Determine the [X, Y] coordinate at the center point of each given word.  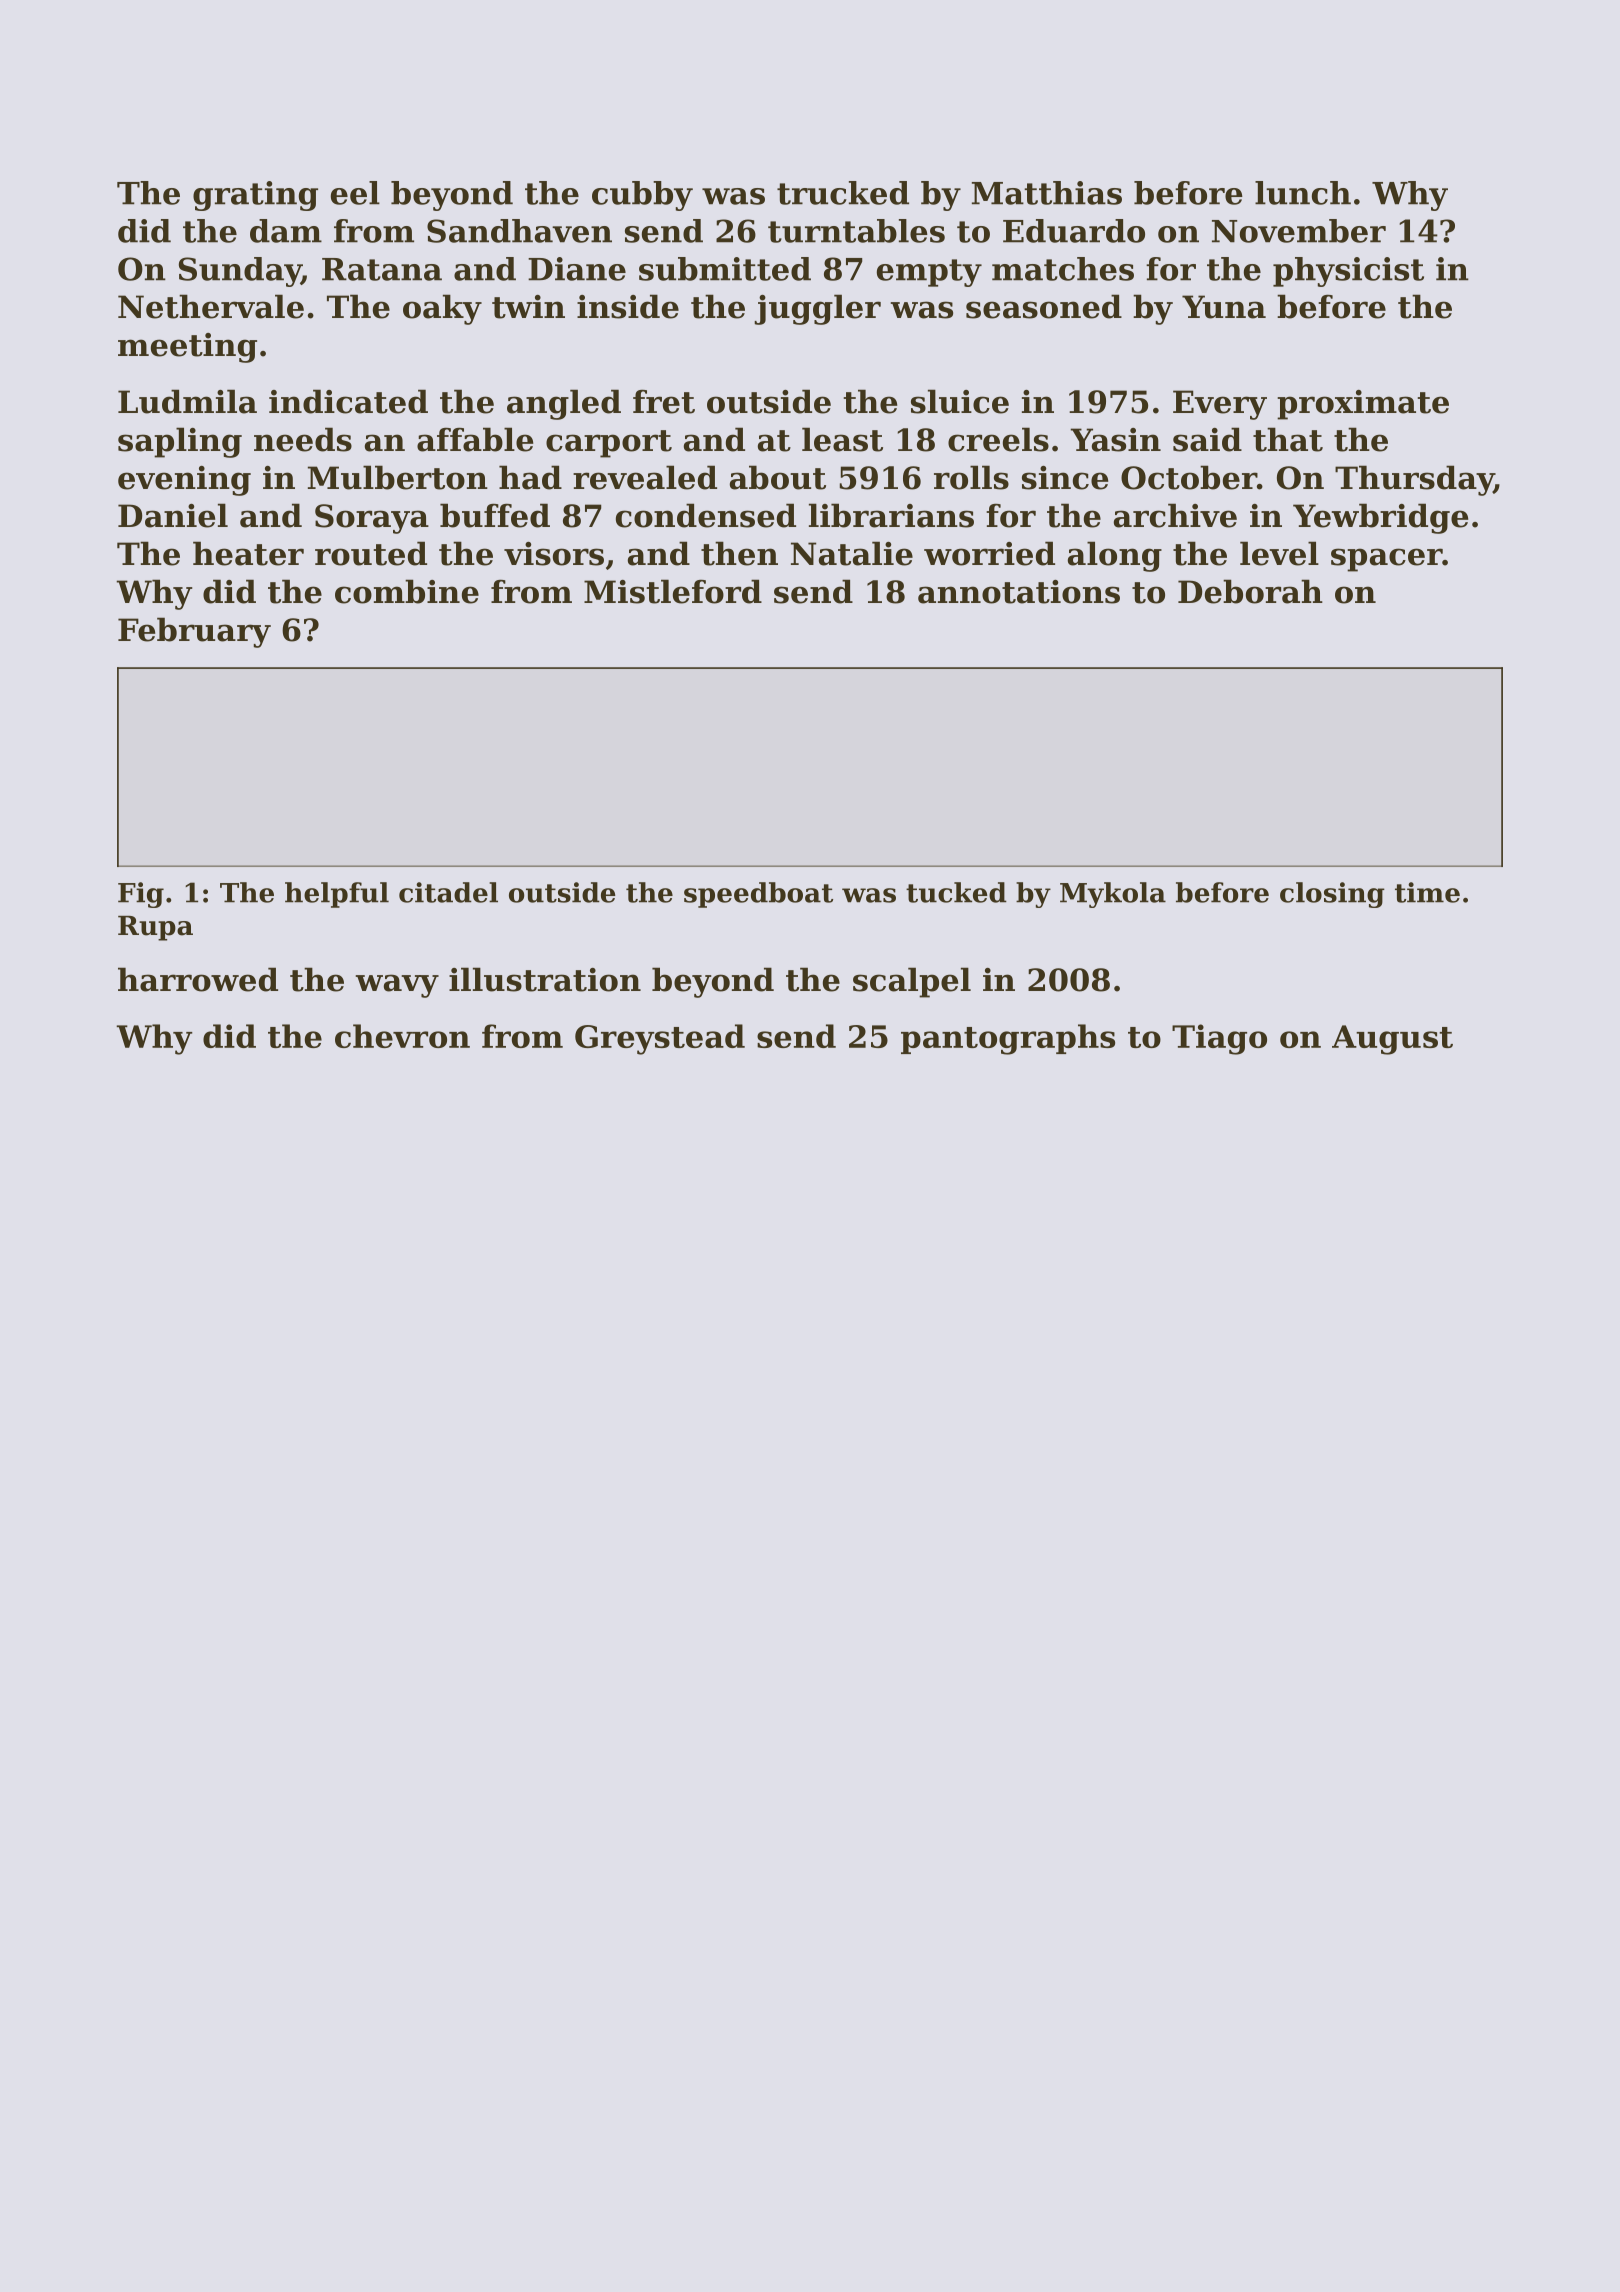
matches [1063, 269]
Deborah [1250, 591]
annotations [1019, 592]
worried [989, 553]
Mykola [1113, 895]
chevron [402, 1036]
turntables [856, 231]
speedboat [758, 895]
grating [255, 196]
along [1115, 556]
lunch [1303, 193]
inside [628, 306]
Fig [141, 895]
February [194, 632]
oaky [442, 309]
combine [407, 591]
